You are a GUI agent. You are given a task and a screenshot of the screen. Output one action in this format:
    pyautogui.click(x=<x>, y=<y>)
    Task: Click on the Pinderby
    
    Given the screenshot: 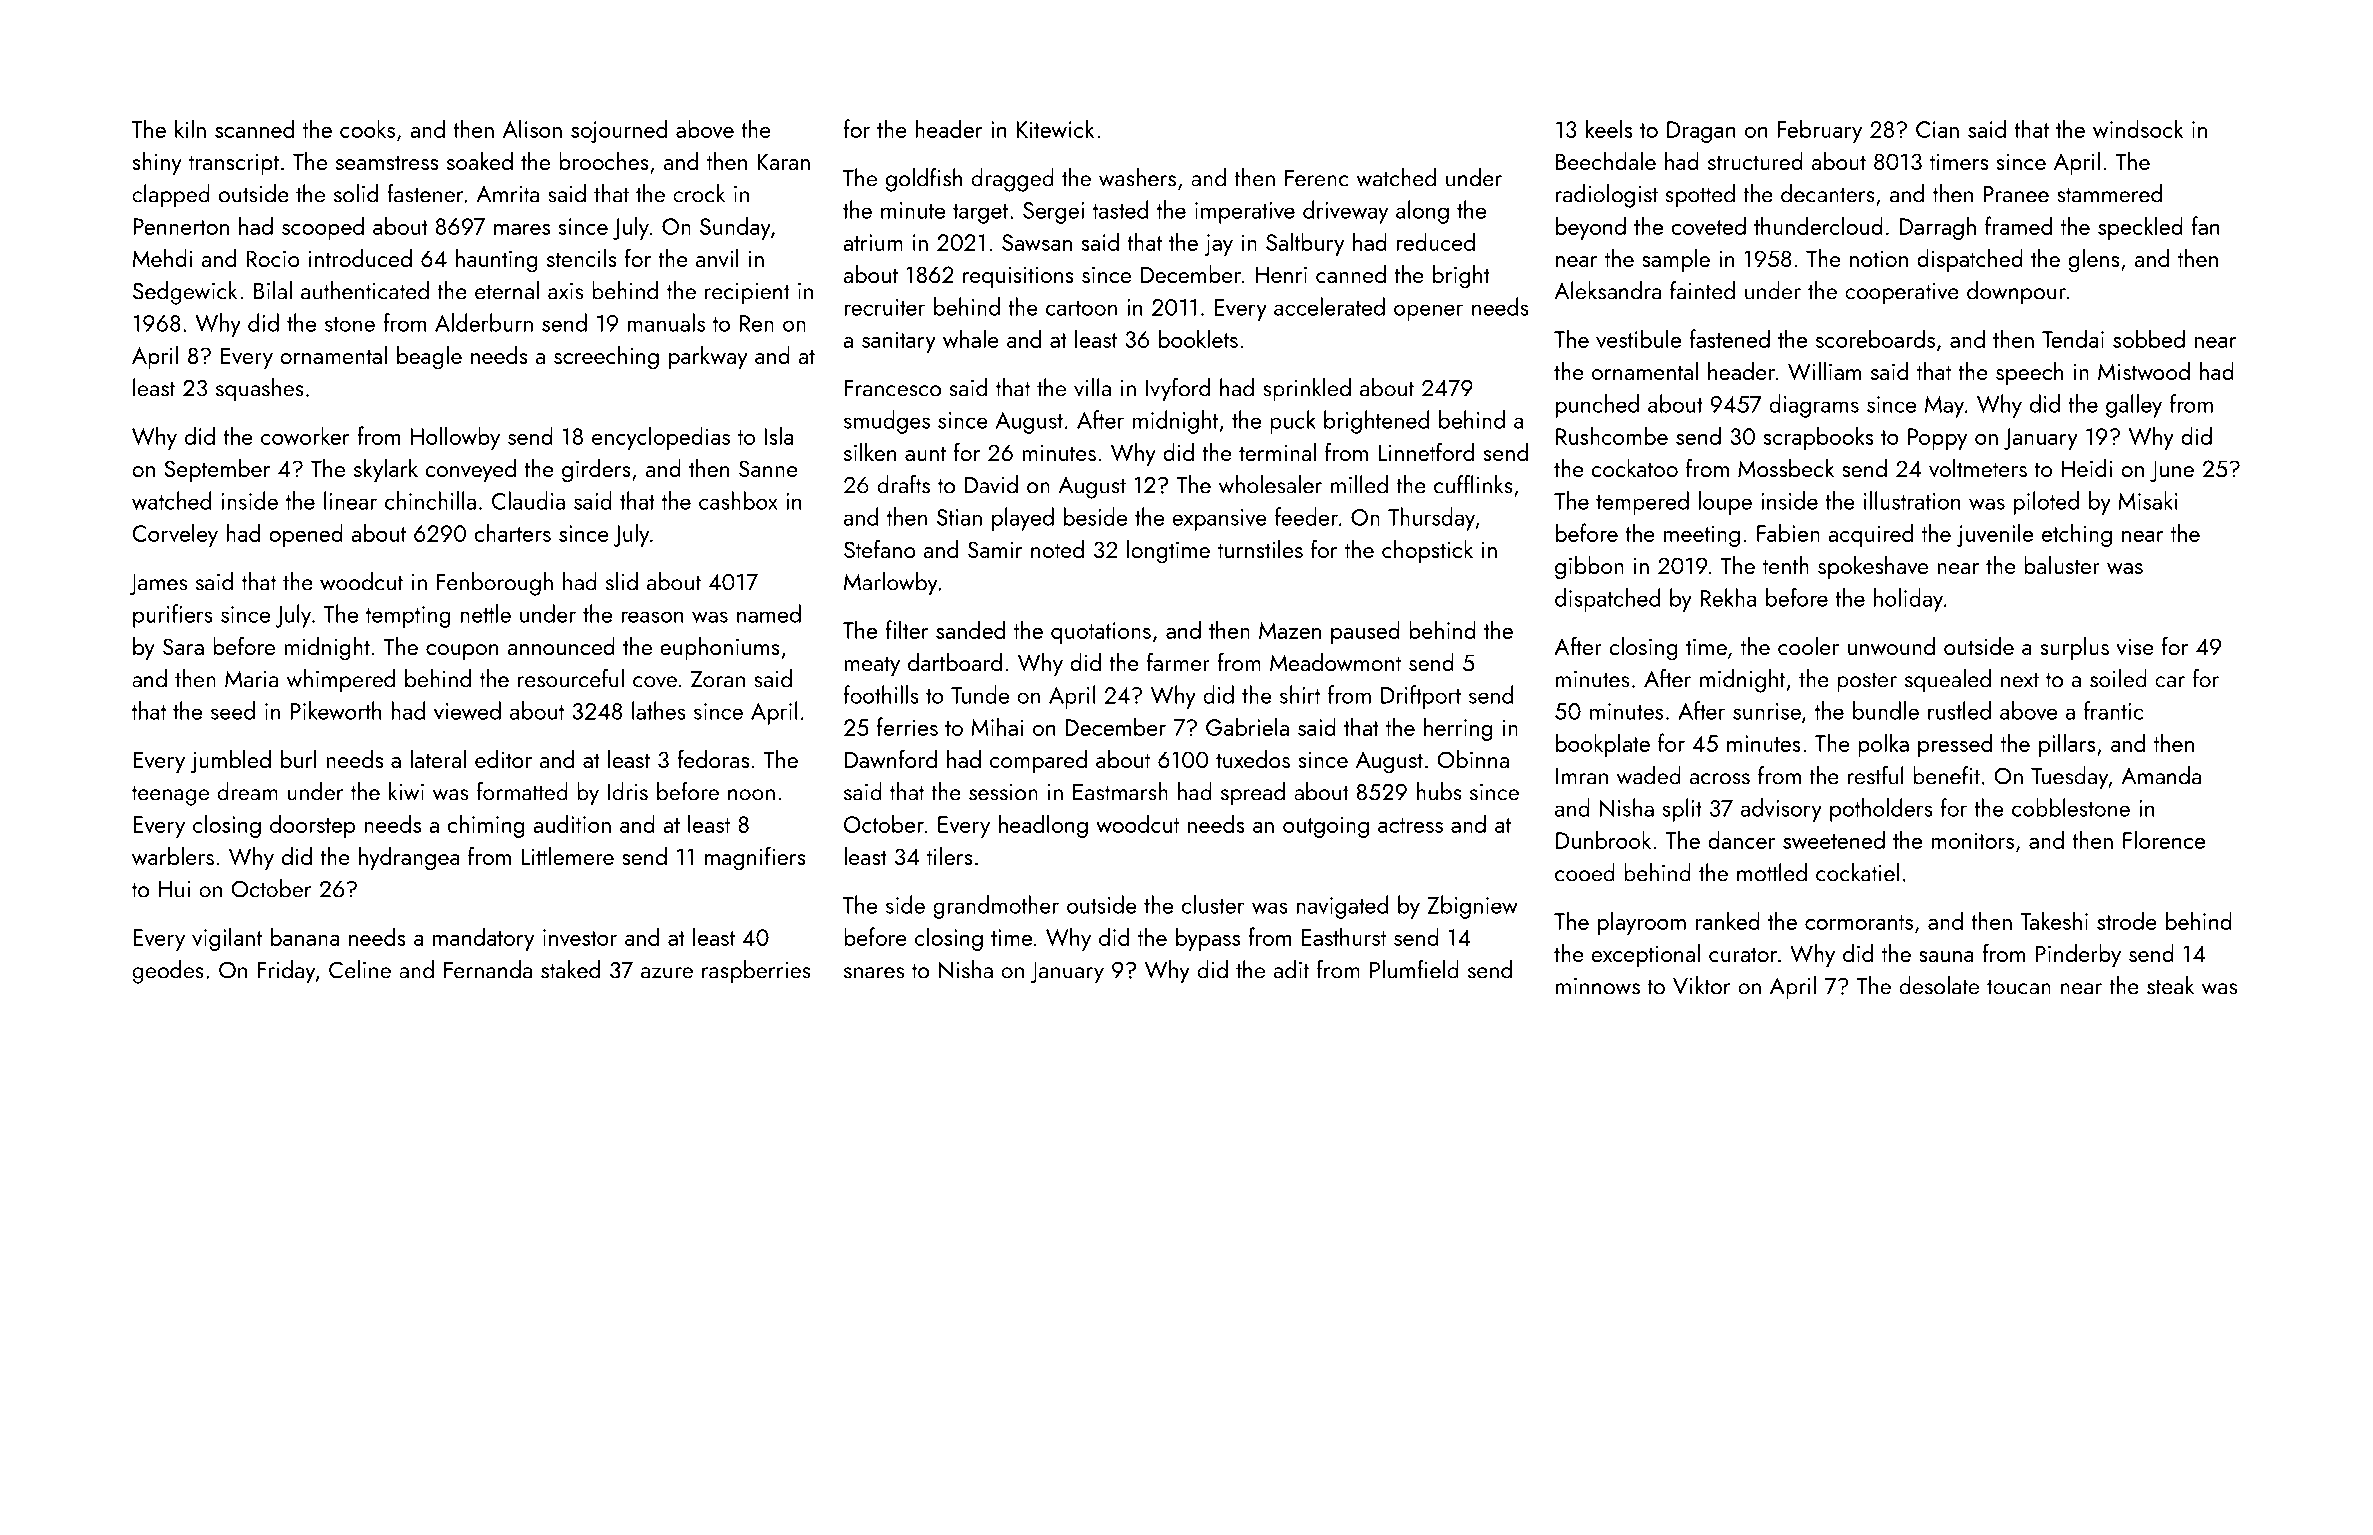 What is the action you would take?
    pyautogui.click(x=2078, y=955)
